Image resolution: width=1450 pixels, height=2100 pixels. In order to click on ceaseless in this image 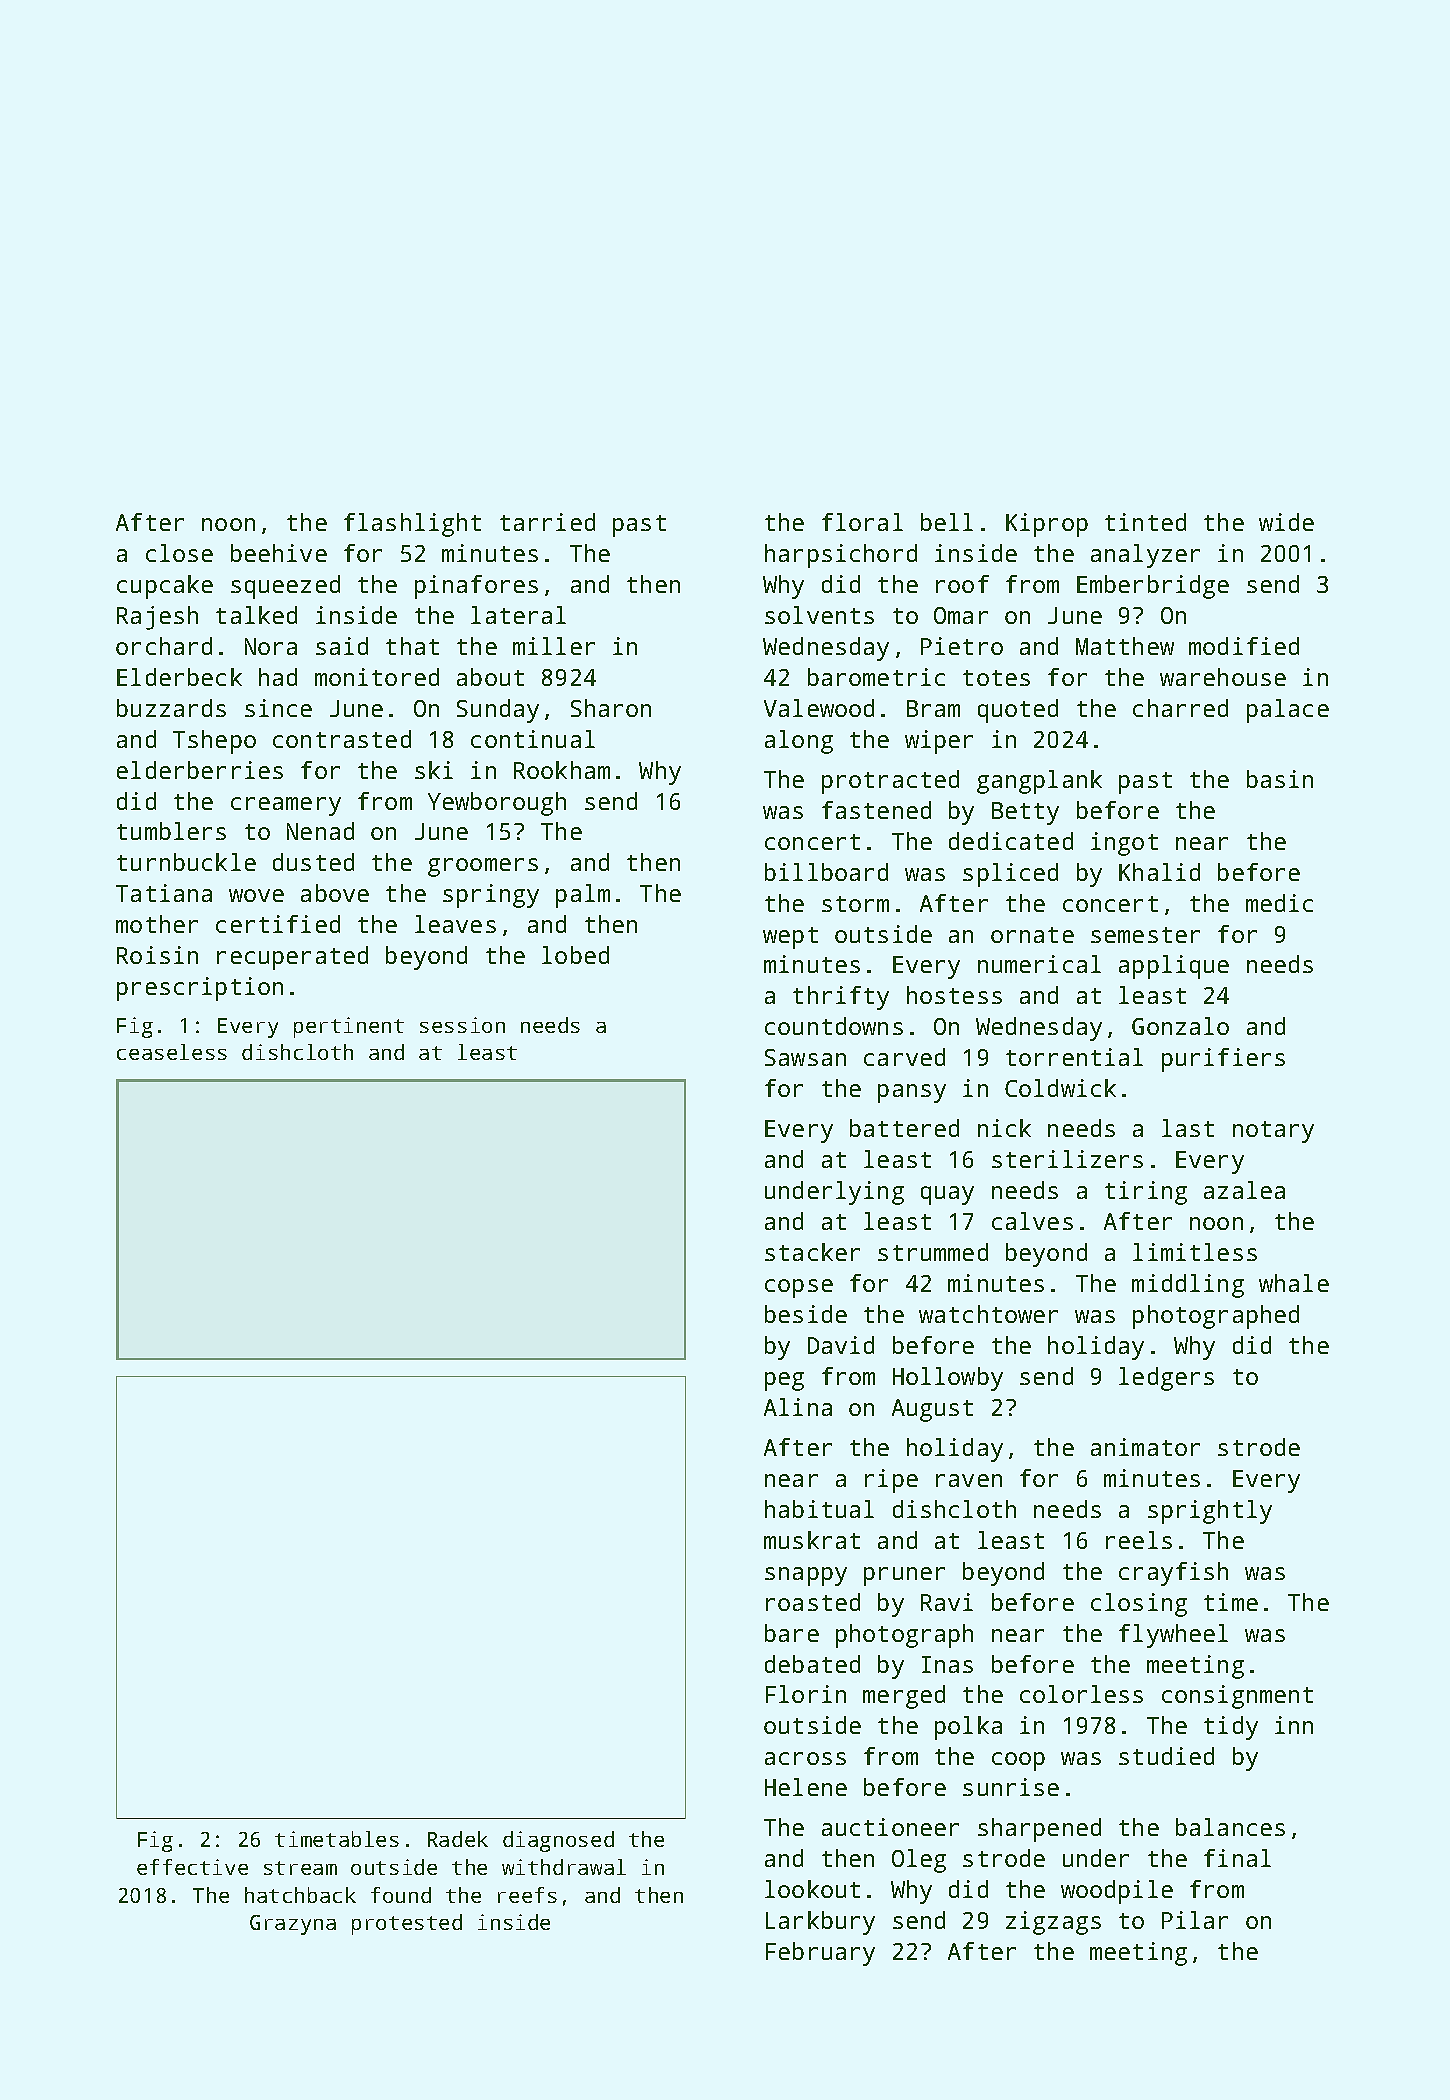, I will do `click(172, 1052)`.
